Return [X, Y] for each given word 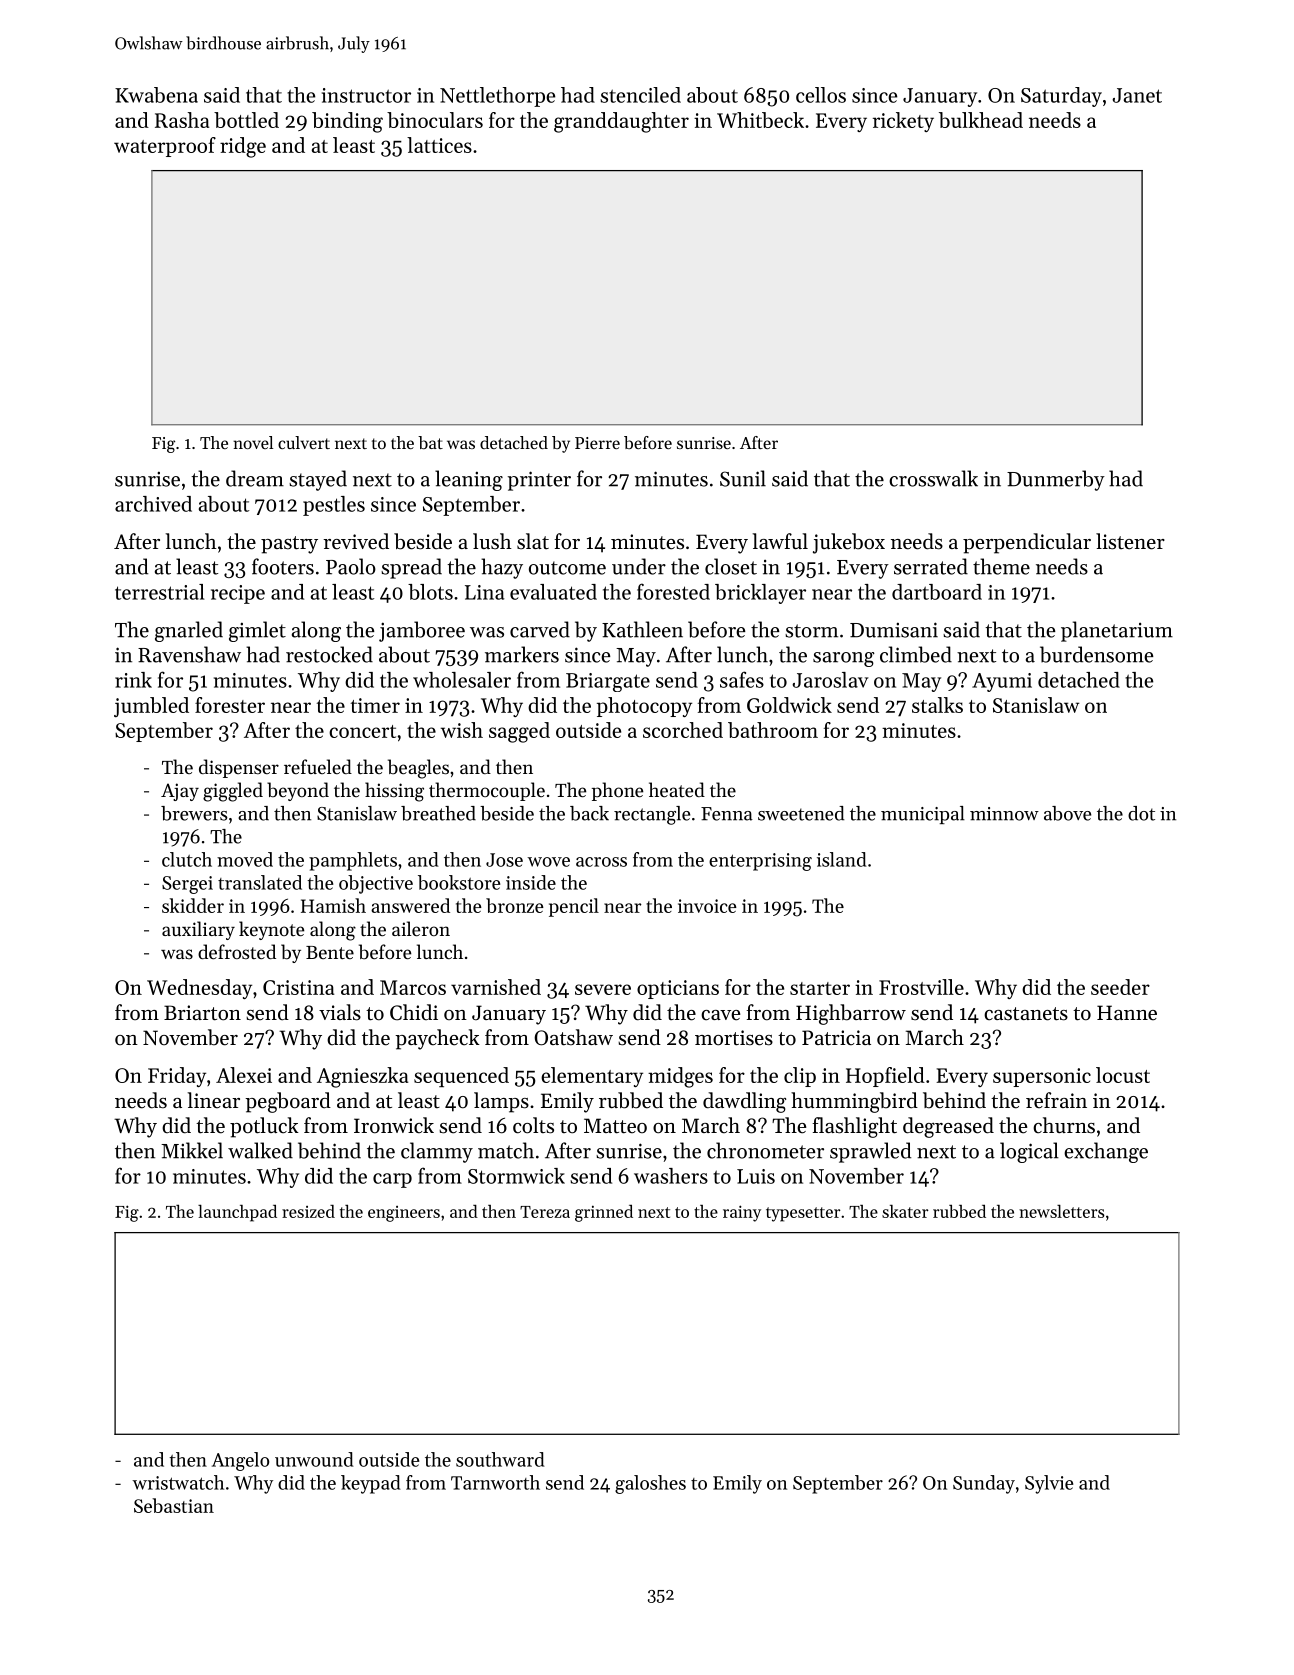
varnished [496, 987]
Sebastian [174, 1505]
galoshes [650, 1484]
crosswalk [933, 478]
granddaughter [621, 122]
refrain [1056, 1100]
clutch [187, 859]
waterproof [165, 147]
